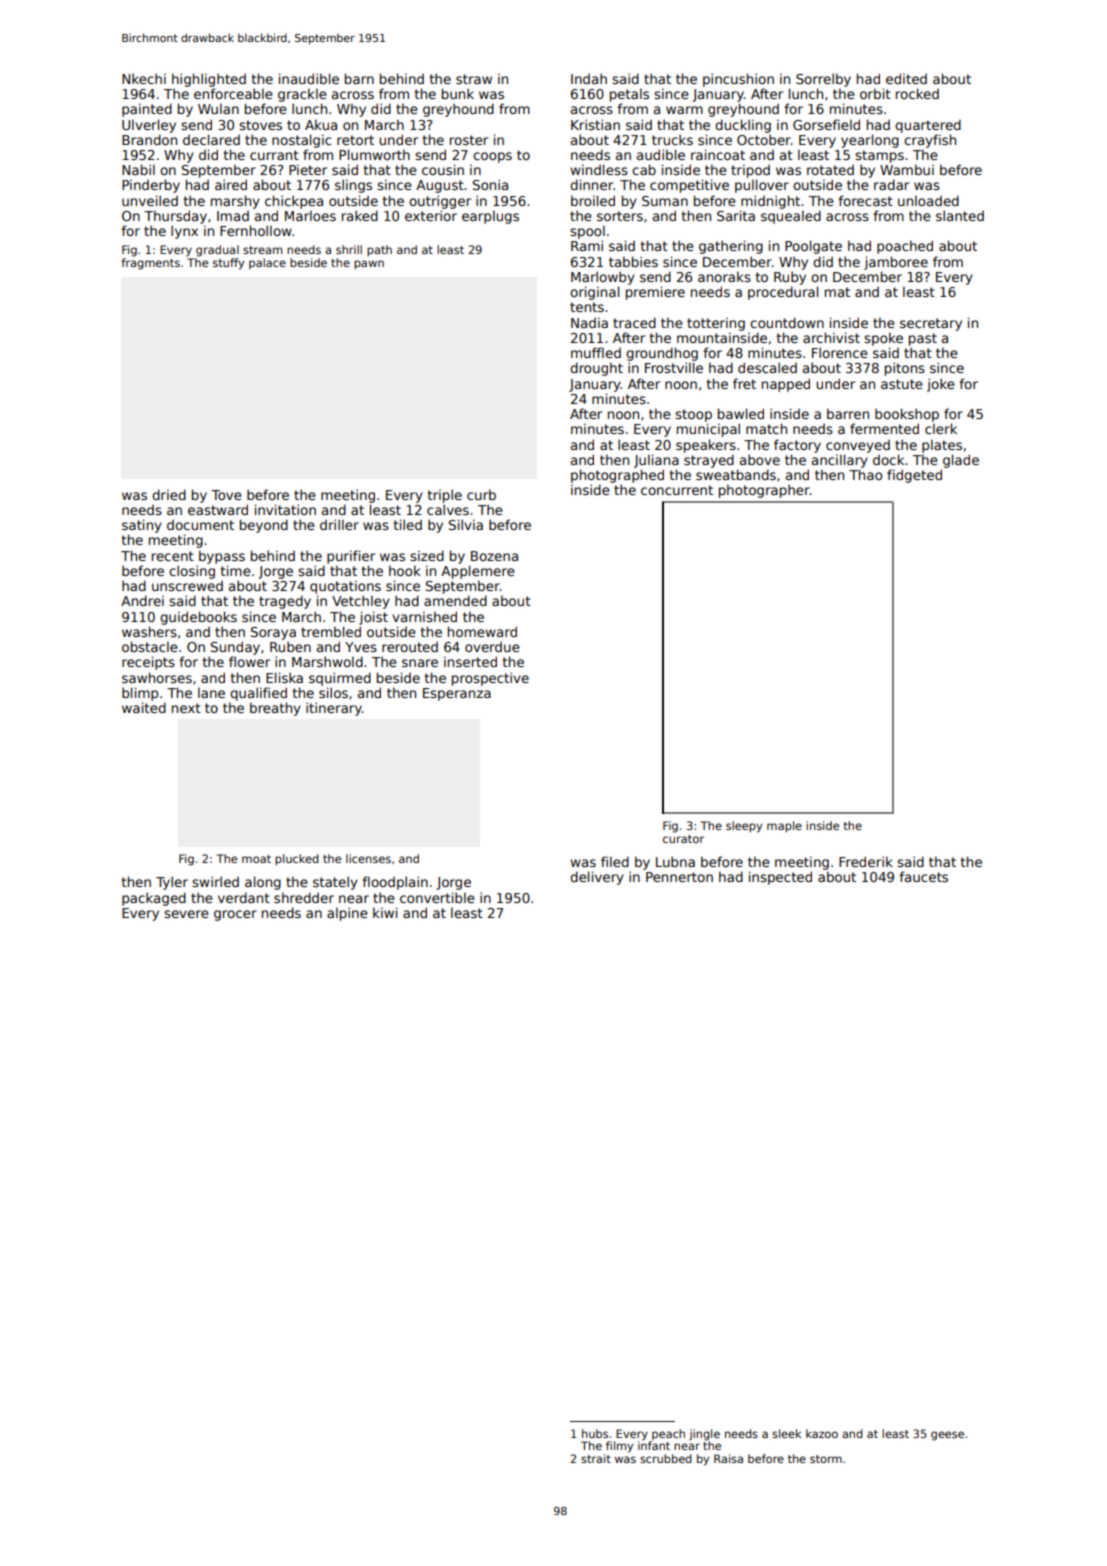 The height and width of the image is (1566, 1107). Describe the element at coordinates (906, 78) in the image. I see `edited` at that location.
